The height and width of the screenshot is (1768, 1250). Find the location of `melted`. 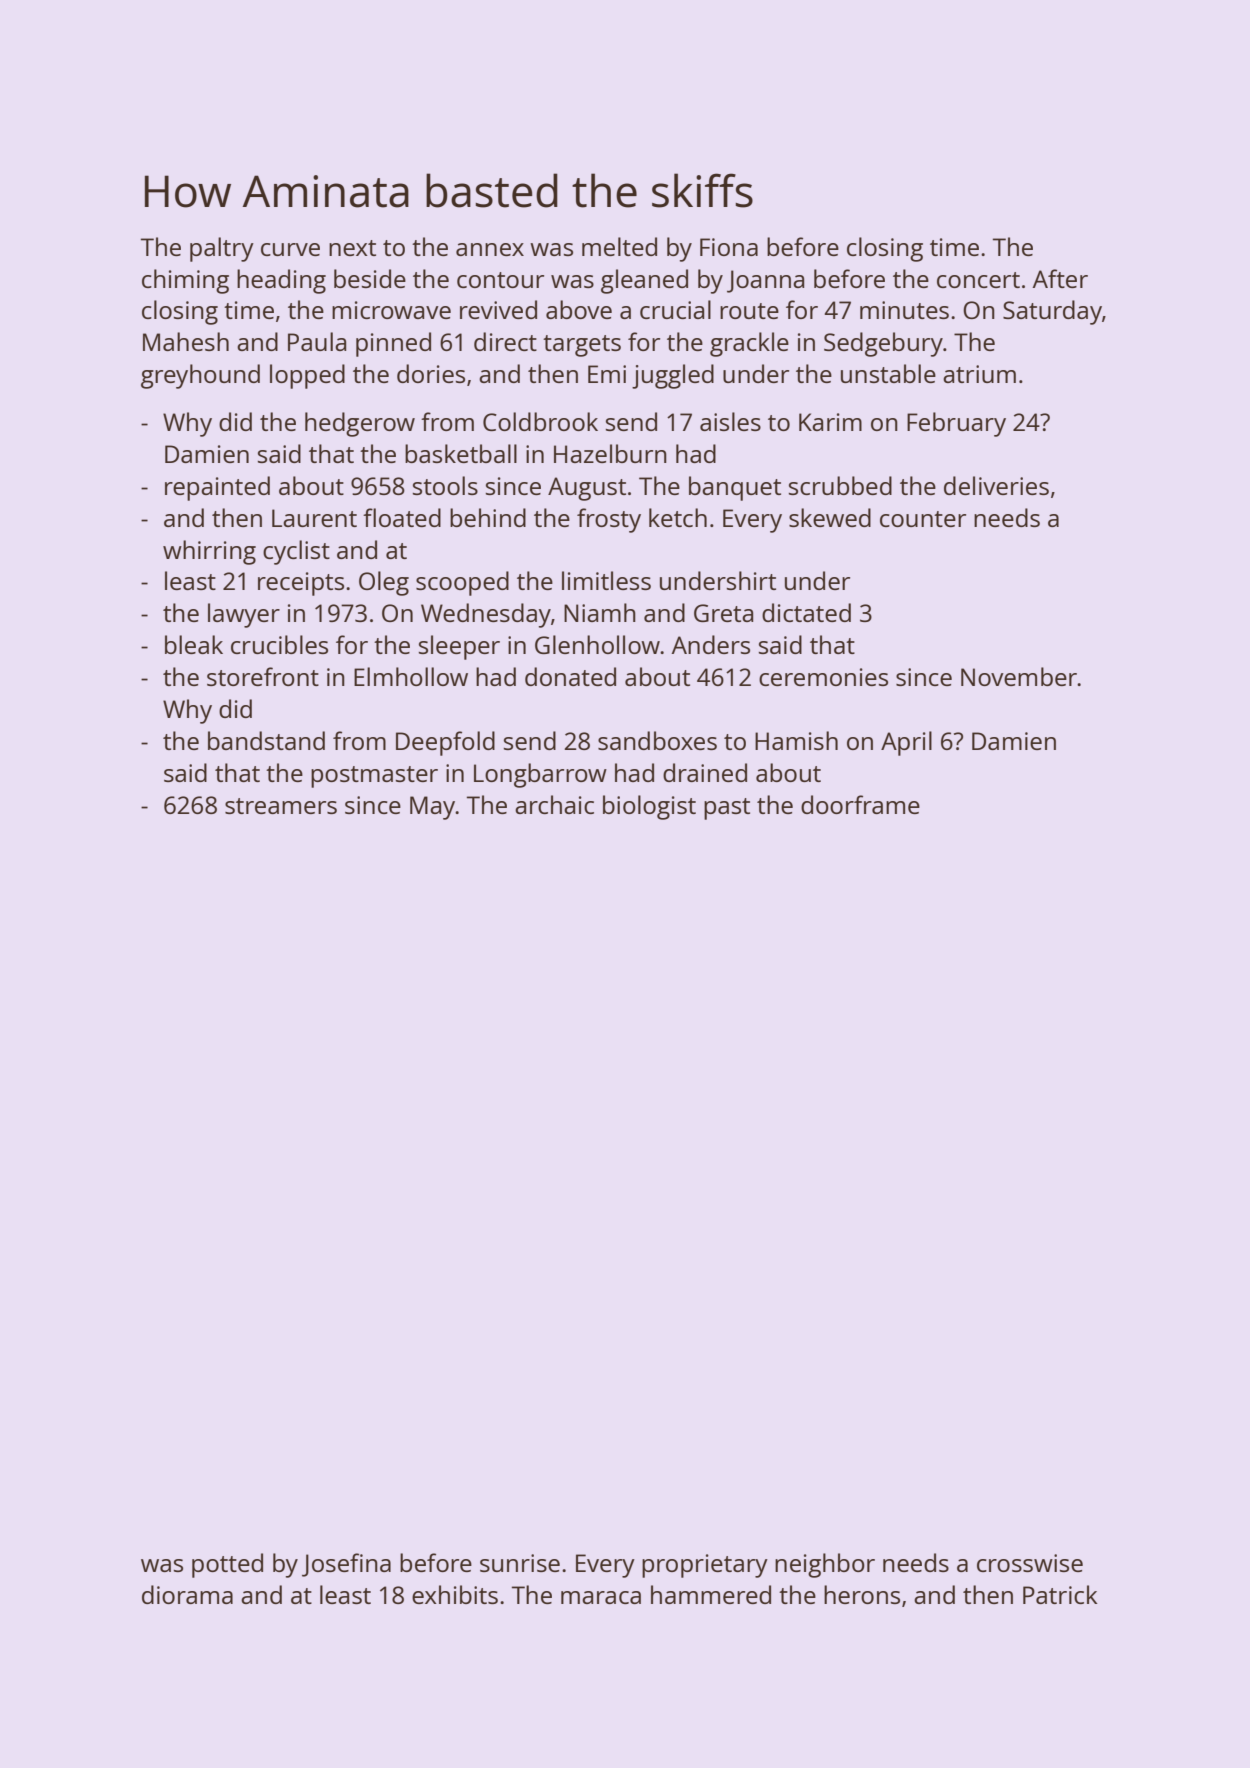

melted is located at coordinates (619, 246).
